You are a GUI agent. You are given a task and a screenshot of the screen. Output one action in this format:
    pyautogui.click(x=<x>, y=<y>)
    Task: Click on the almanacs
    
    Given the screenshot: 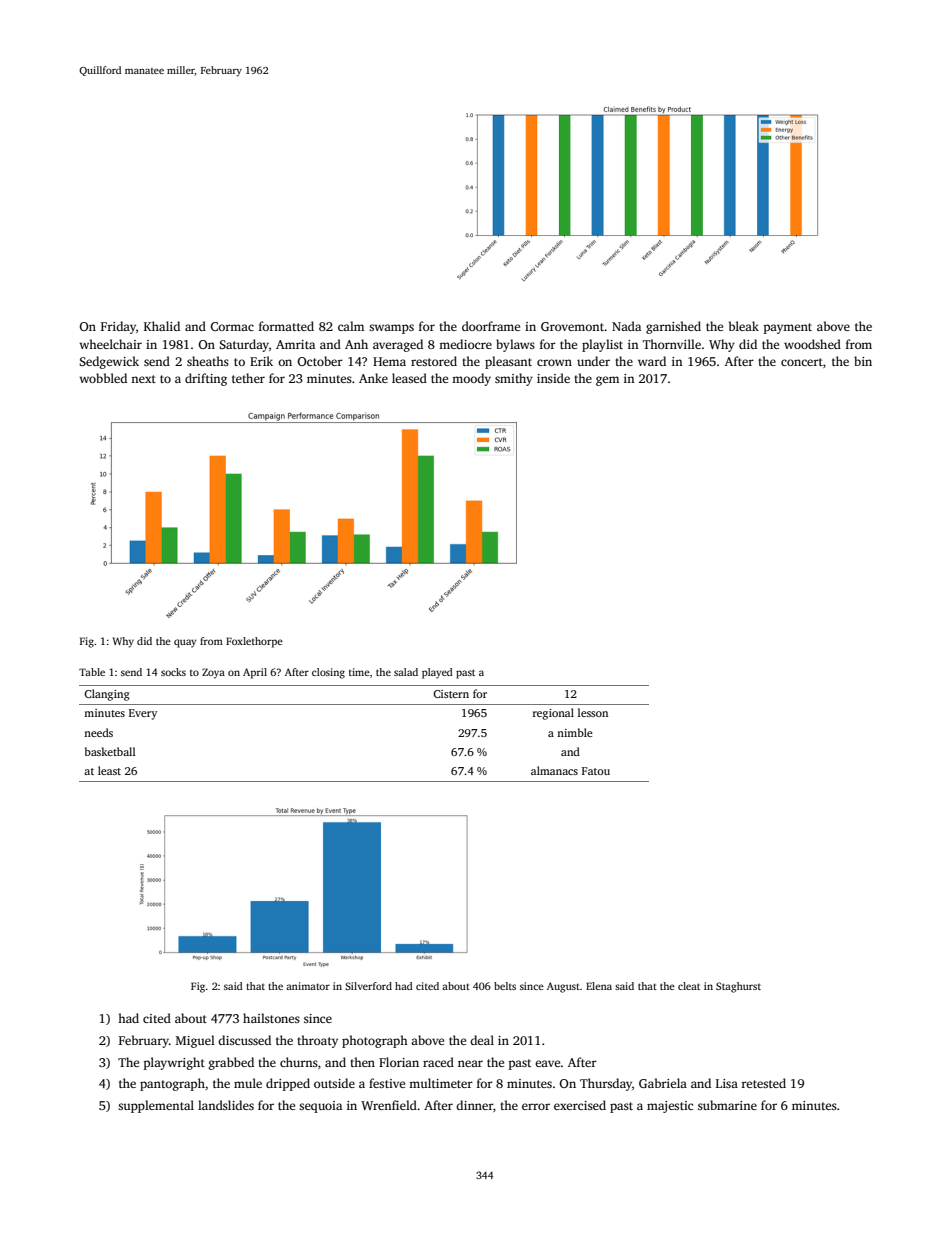 What is the action you would take?
    pyautogui.click(x=554, y=770)
